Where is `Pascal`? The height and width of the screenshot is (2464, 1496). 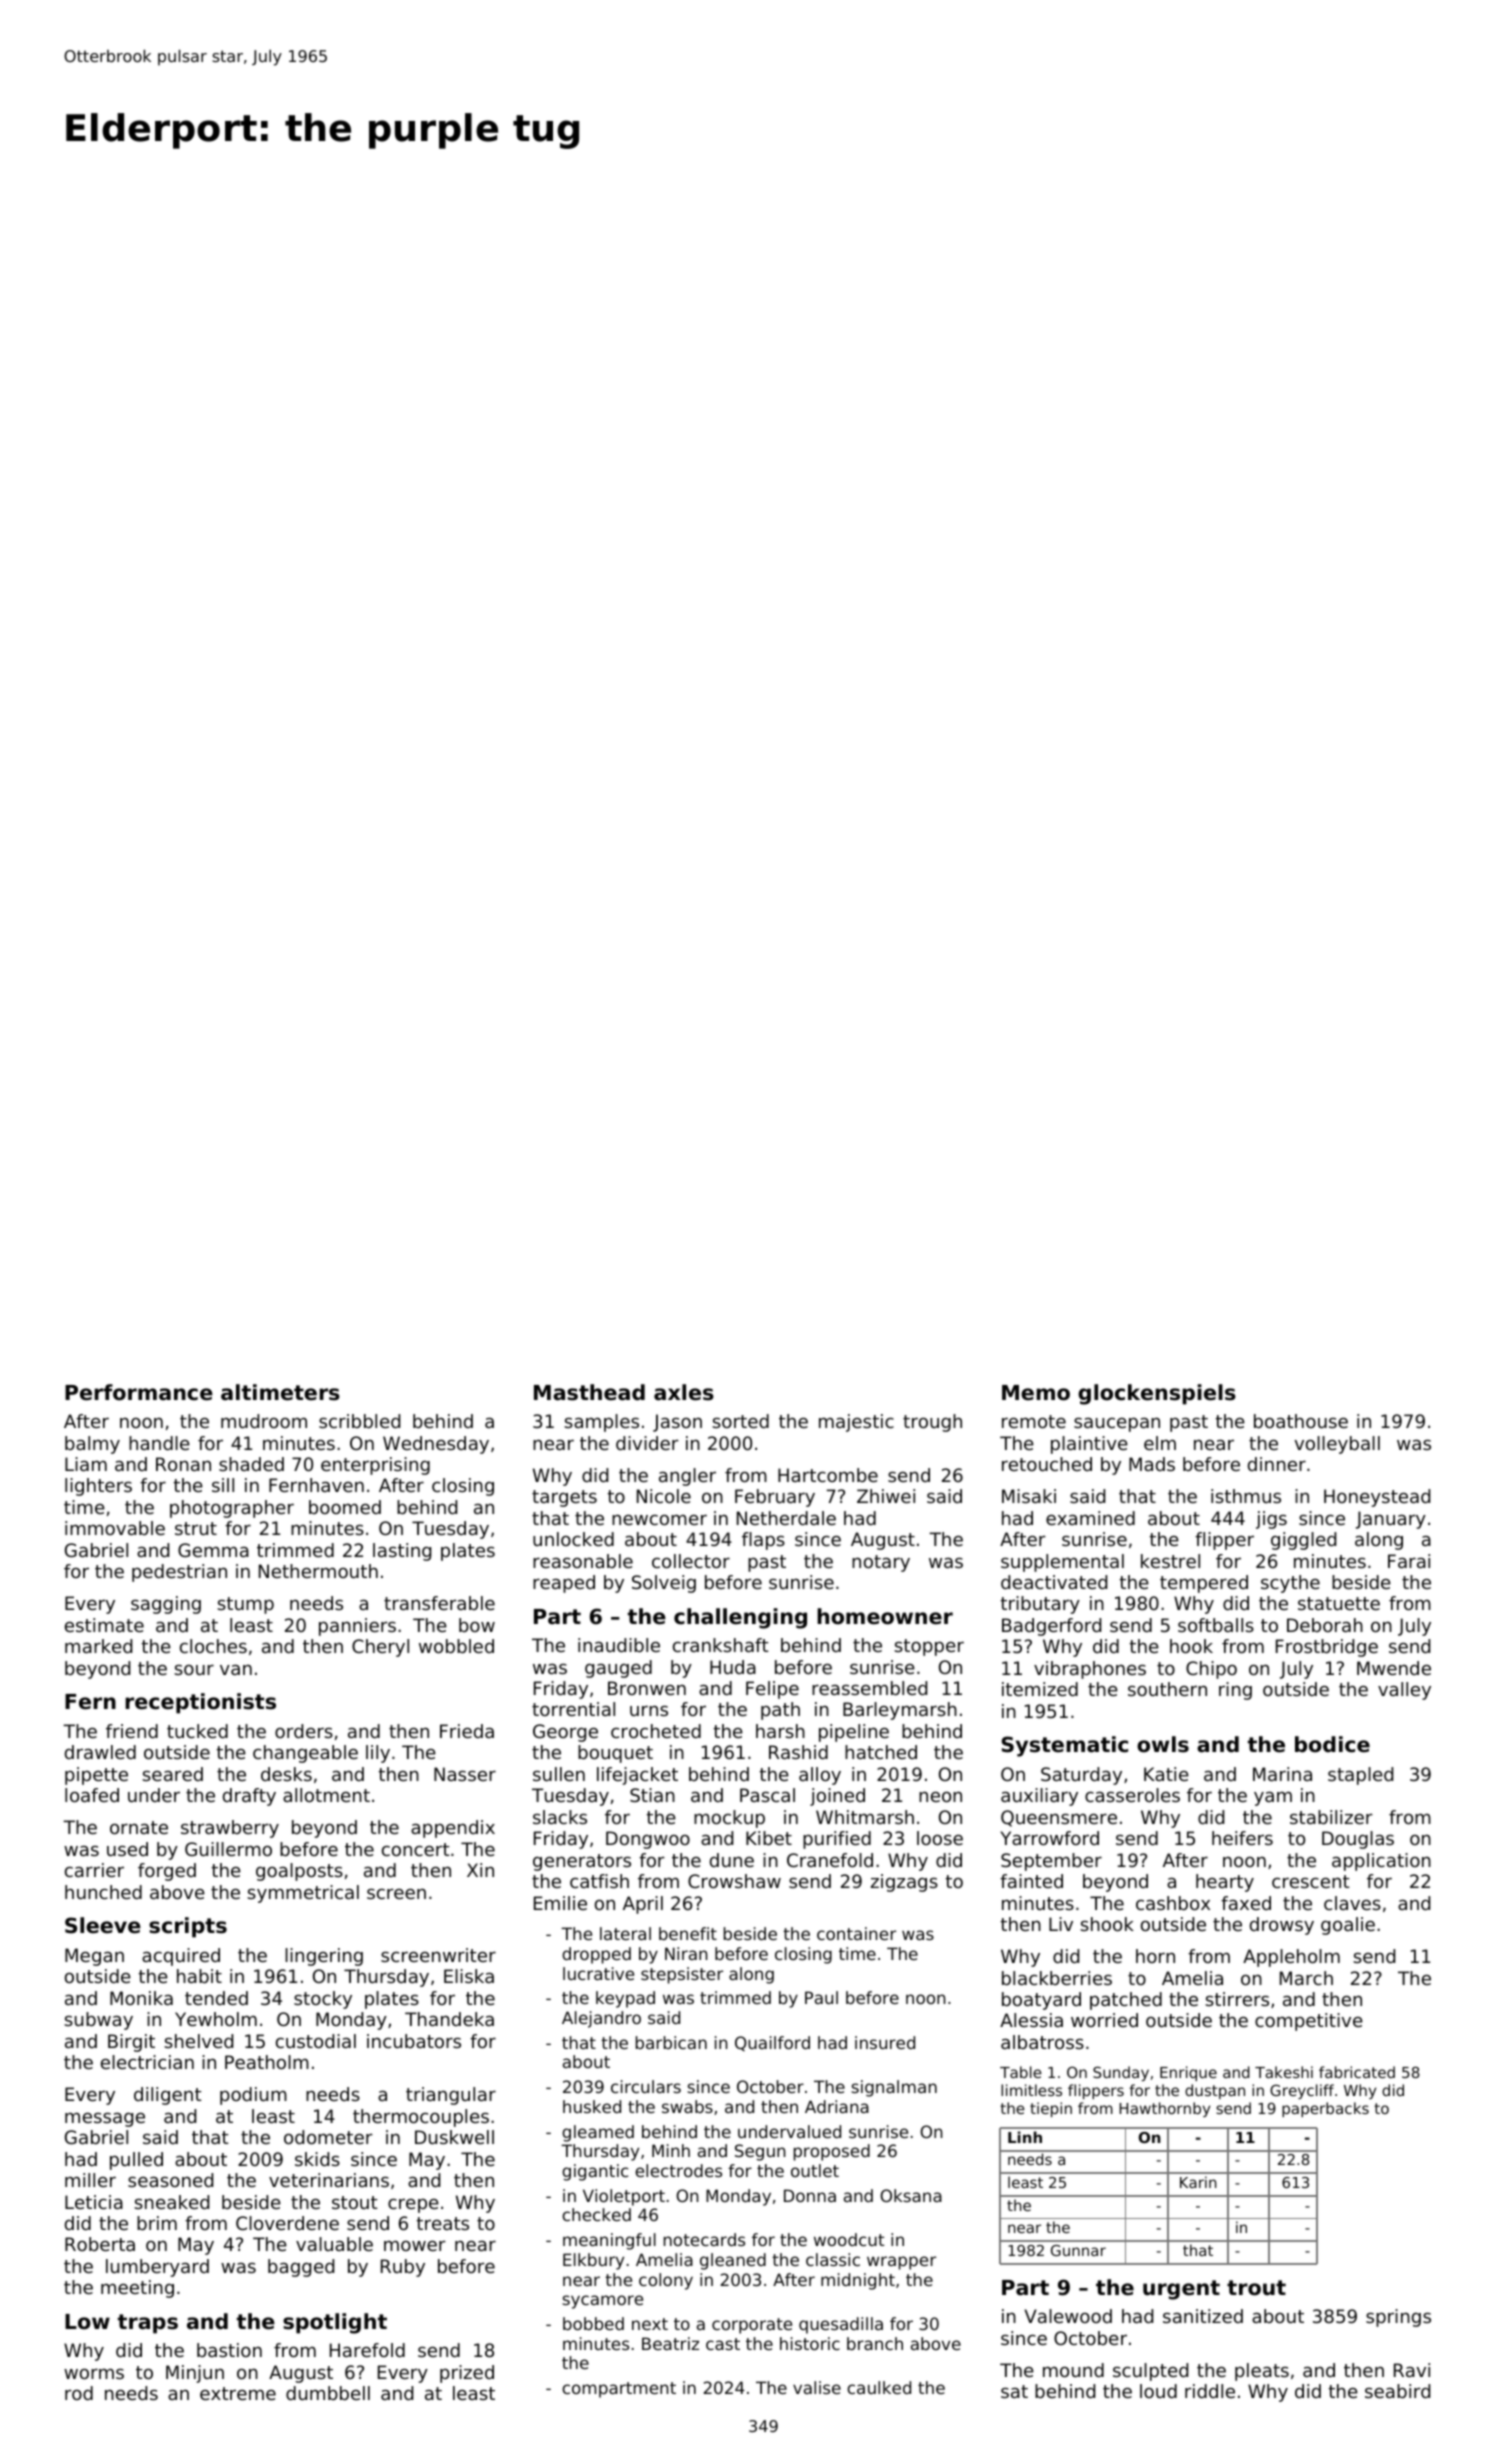 Pascal is located at coordinates (767, 1795).
